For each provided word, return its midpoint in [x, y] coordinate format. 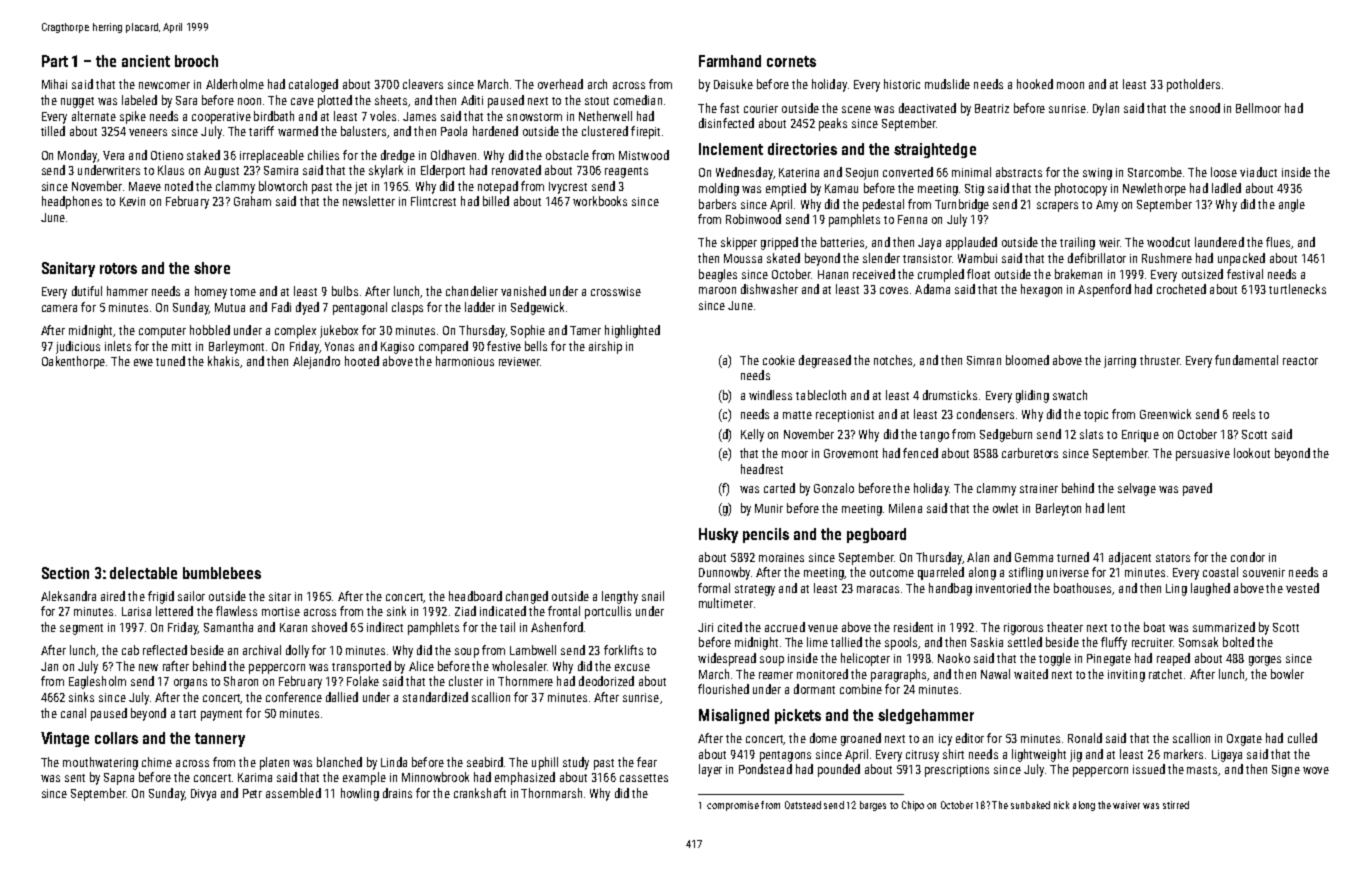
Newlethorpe [1154, 189]
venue [823, 628]
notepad [498, 187]
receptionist [845, 416]
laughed [1210, 589]
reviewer [519, 361]
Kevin [132, 201]
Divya [203, 795]
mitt [181, 346]
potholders [1193, 85]
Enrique [1140, 436]
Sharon [241, 681]
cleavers [423, 84]
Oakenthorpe [73, 362]
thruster [1159, 360]
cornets [791, 61]
